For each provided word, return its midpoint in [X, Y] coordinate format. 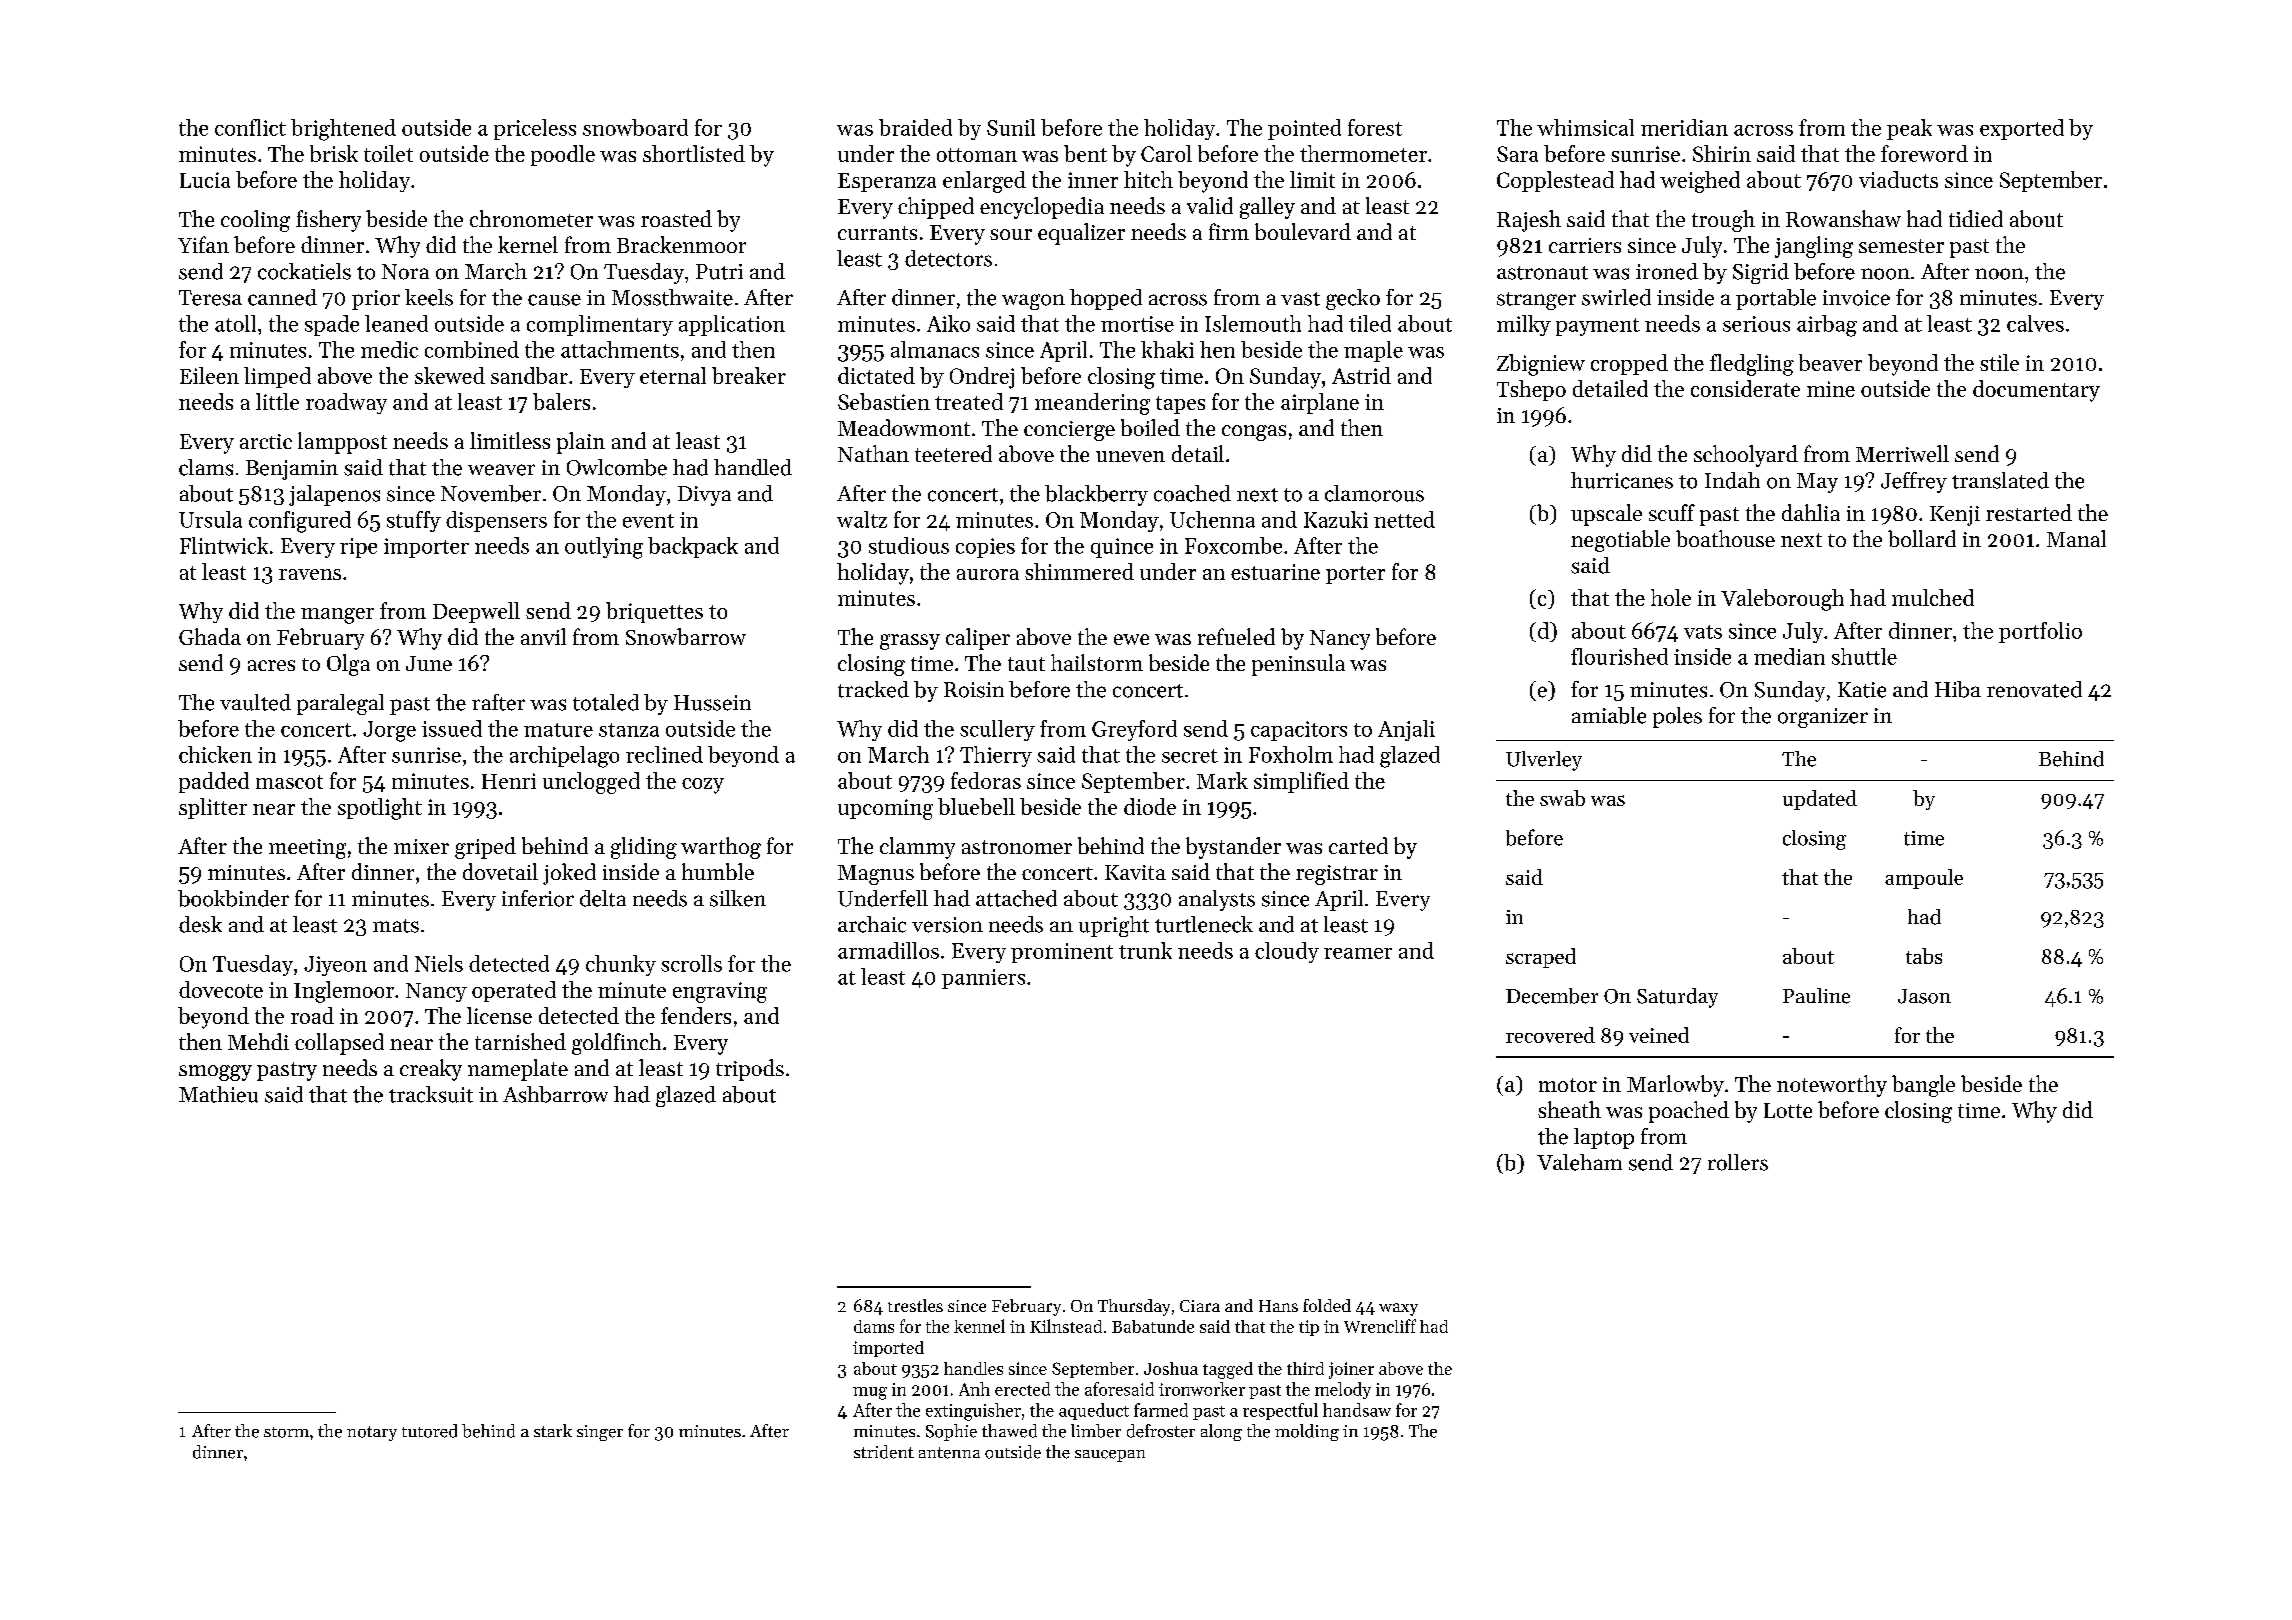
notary [372, 1433]
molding [1307, 1432]
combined [472, 349]
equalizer [1081, 234]
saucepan [1110, 1456]
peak [1909, 129]
